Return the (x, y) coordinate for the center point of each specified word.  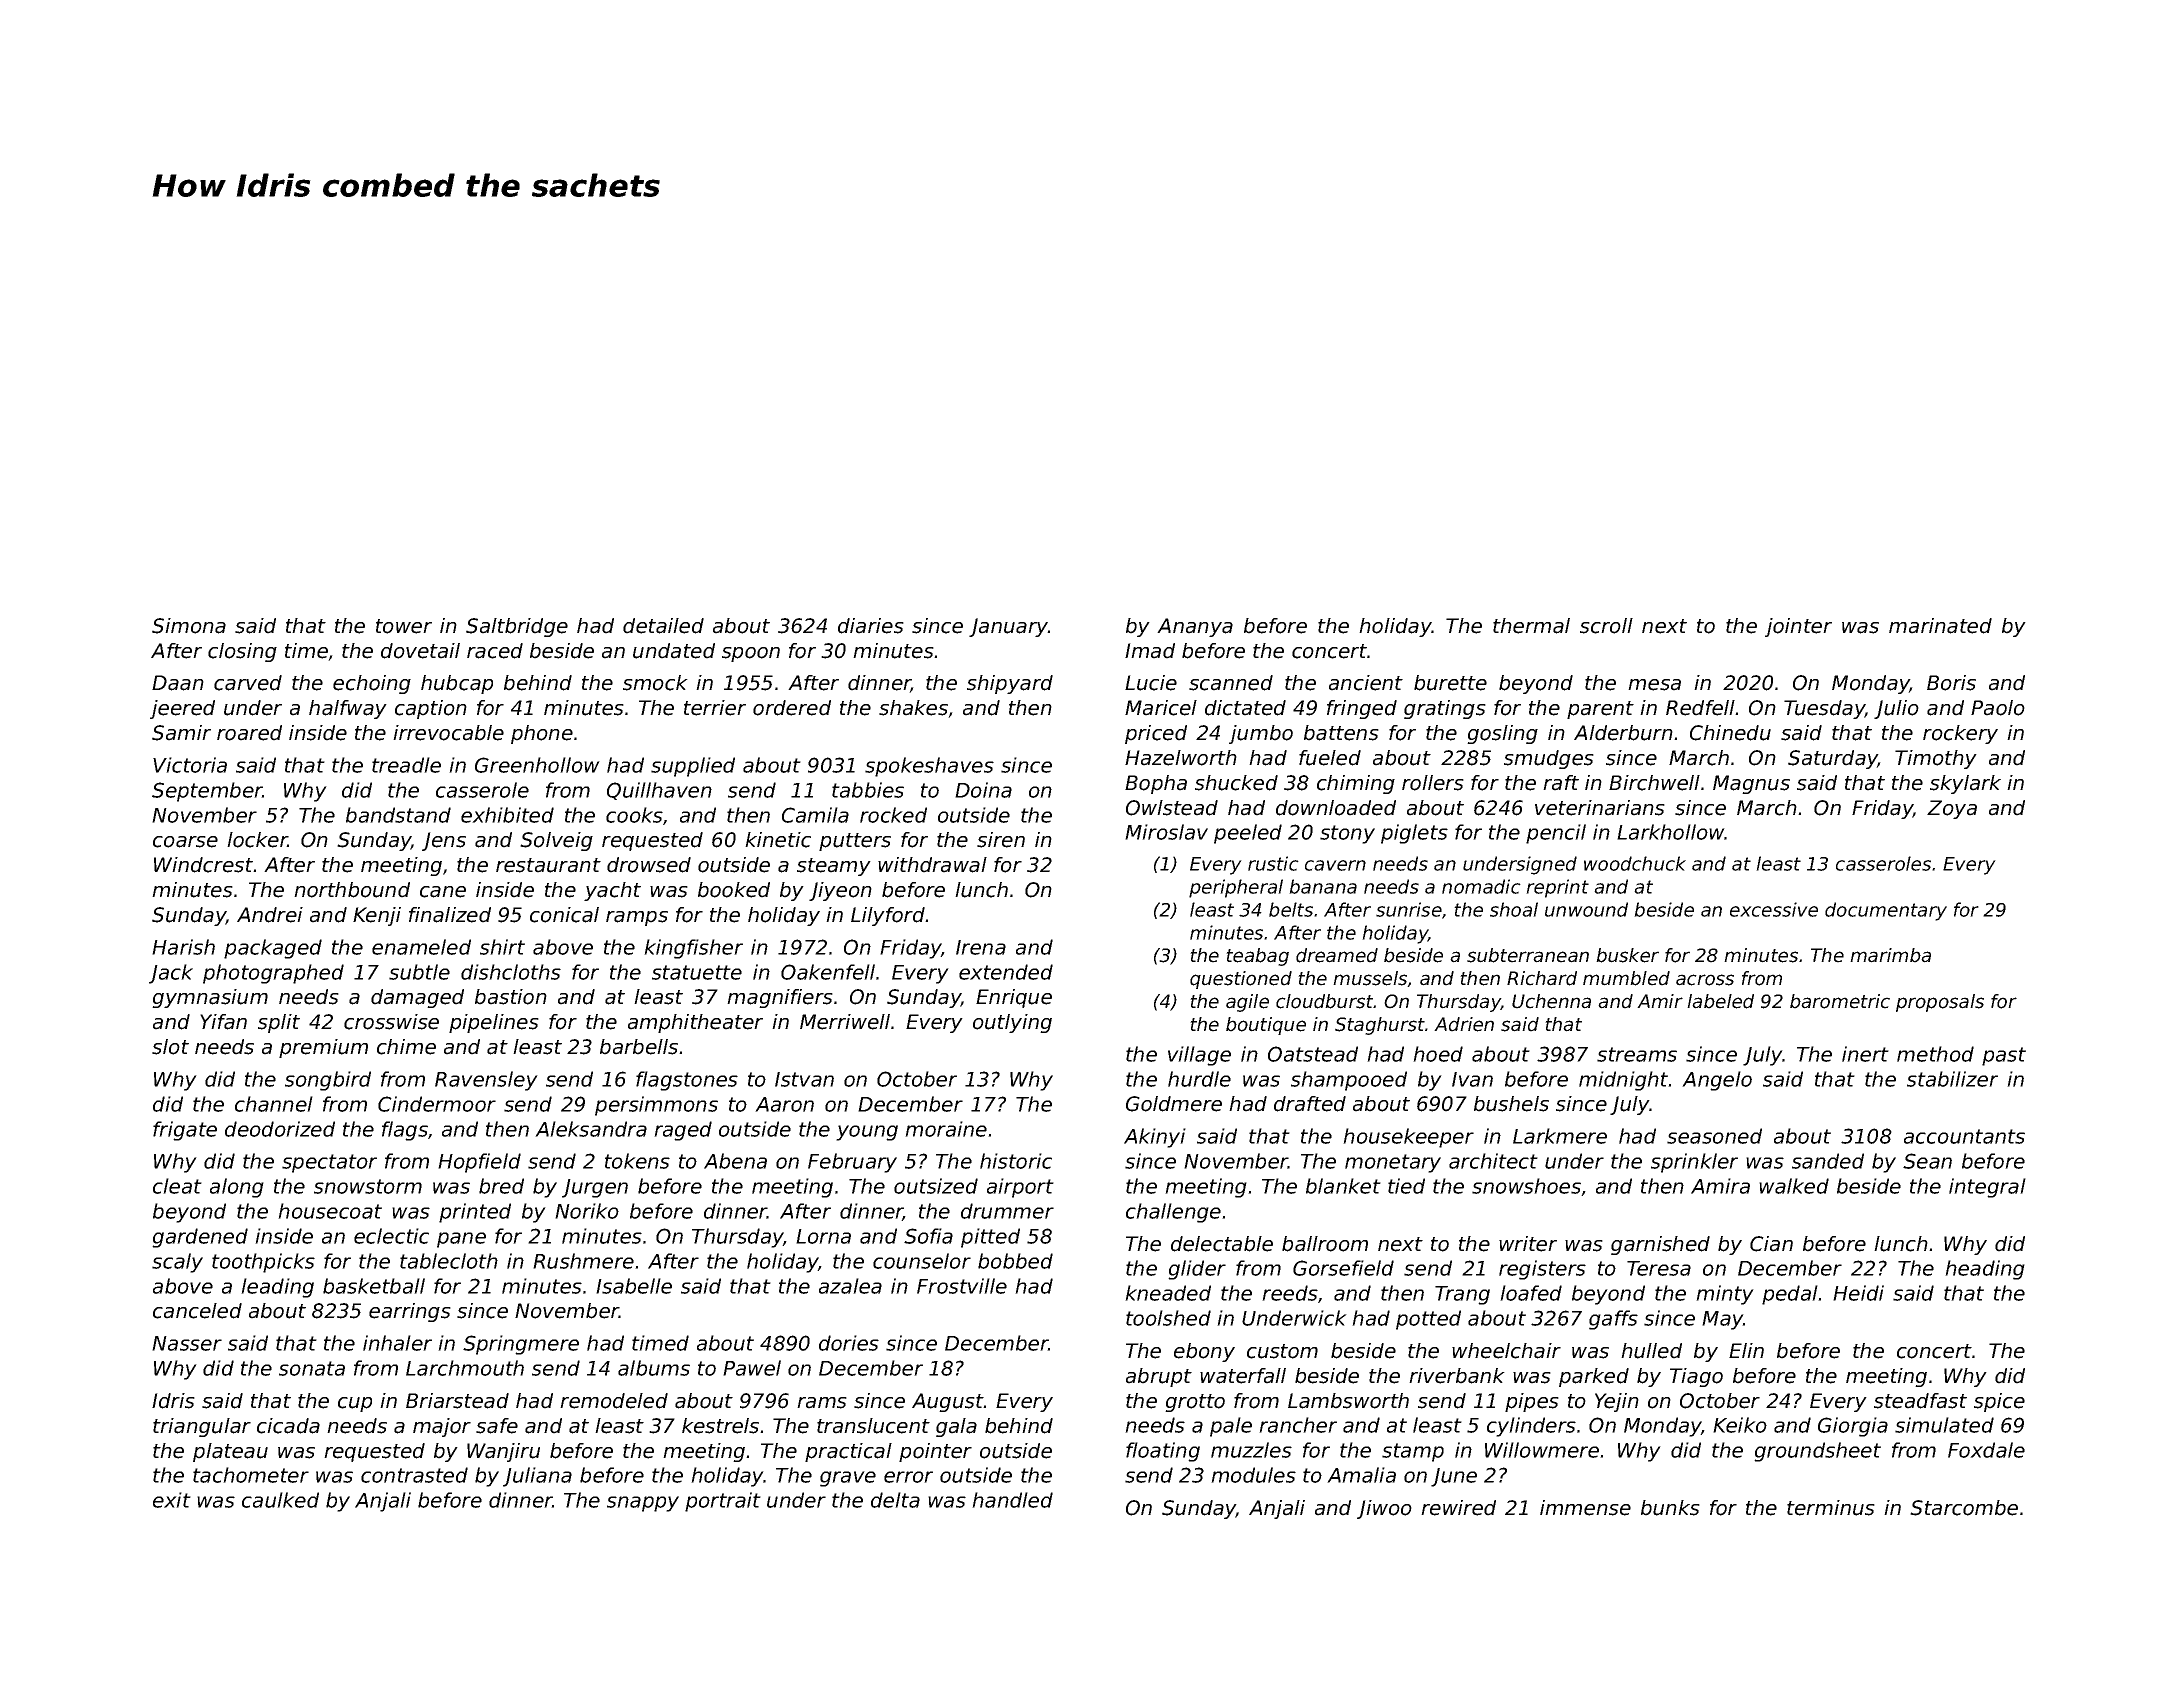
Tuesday (1824, 709)
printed (475, 1213)
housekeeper (1408, 1138)
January (1008, 627)
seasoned (1714, 1136)
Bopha (1156, 784)
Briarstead (457, 1401)
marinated (1940, 626)
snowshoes (1526, 1186)
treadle (406, 765)
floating (1163, 1452)
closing (242, 652)
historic (1016, 1161)
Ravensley (486, 1081)
